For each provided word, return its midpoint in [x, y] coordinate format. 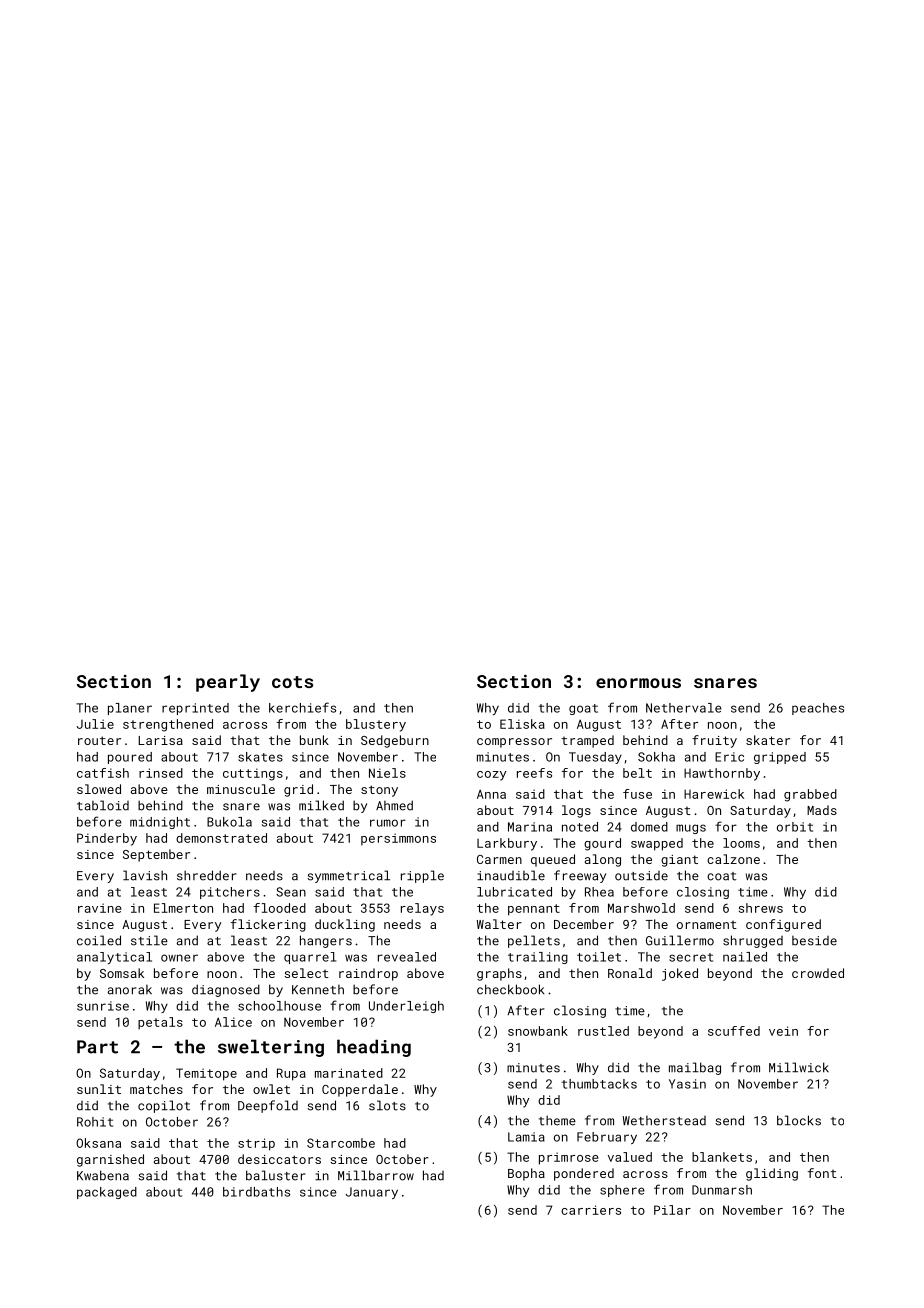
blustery [376, 725]
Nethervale [684, 708]
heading [374, 1048]
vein [783, 1031]
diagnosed [226, 990]
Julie [95, 724]
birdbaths [256, 1192]
